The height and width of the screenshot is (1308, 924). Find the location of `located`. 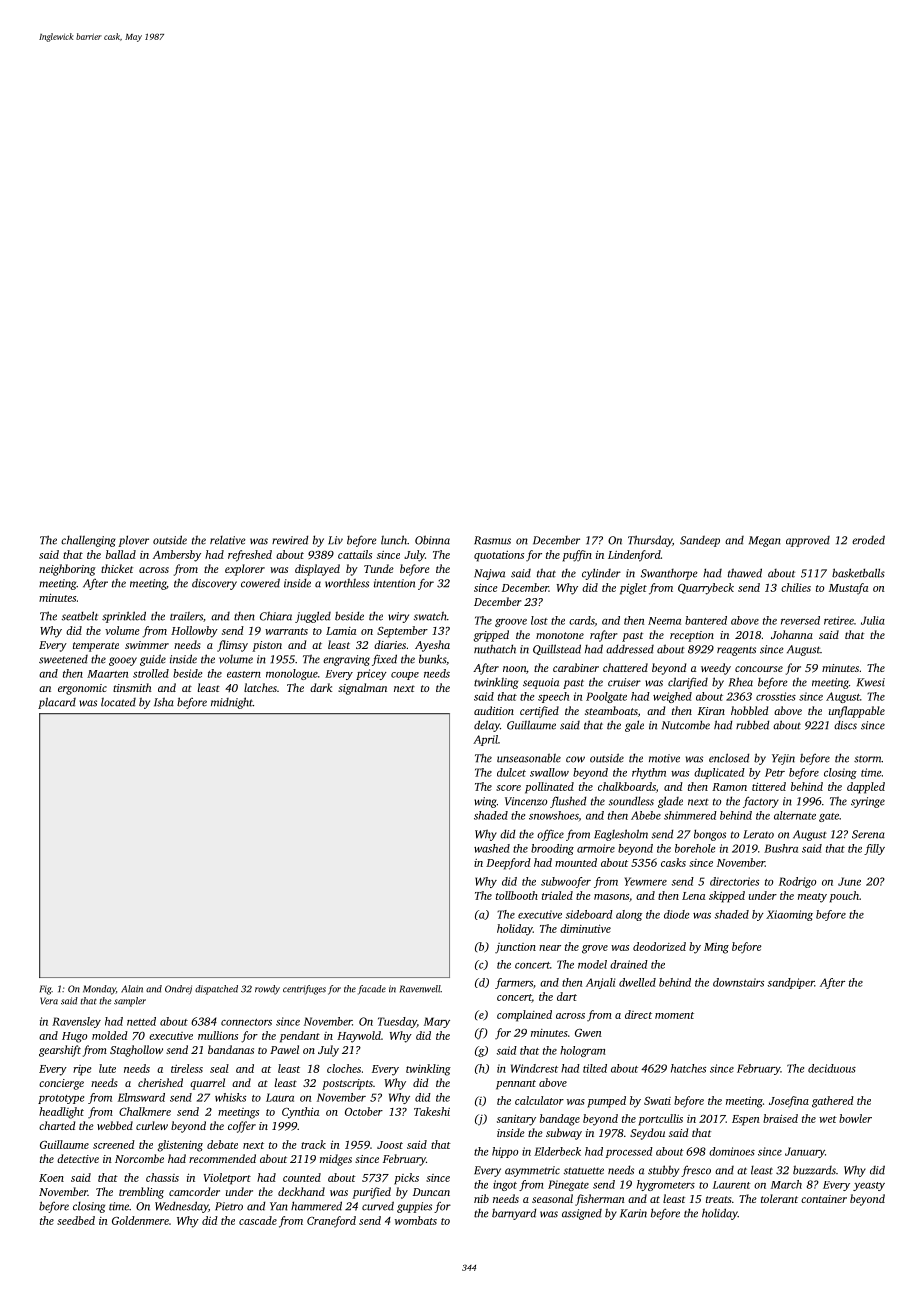

located is located at coordinates (118, 702).
